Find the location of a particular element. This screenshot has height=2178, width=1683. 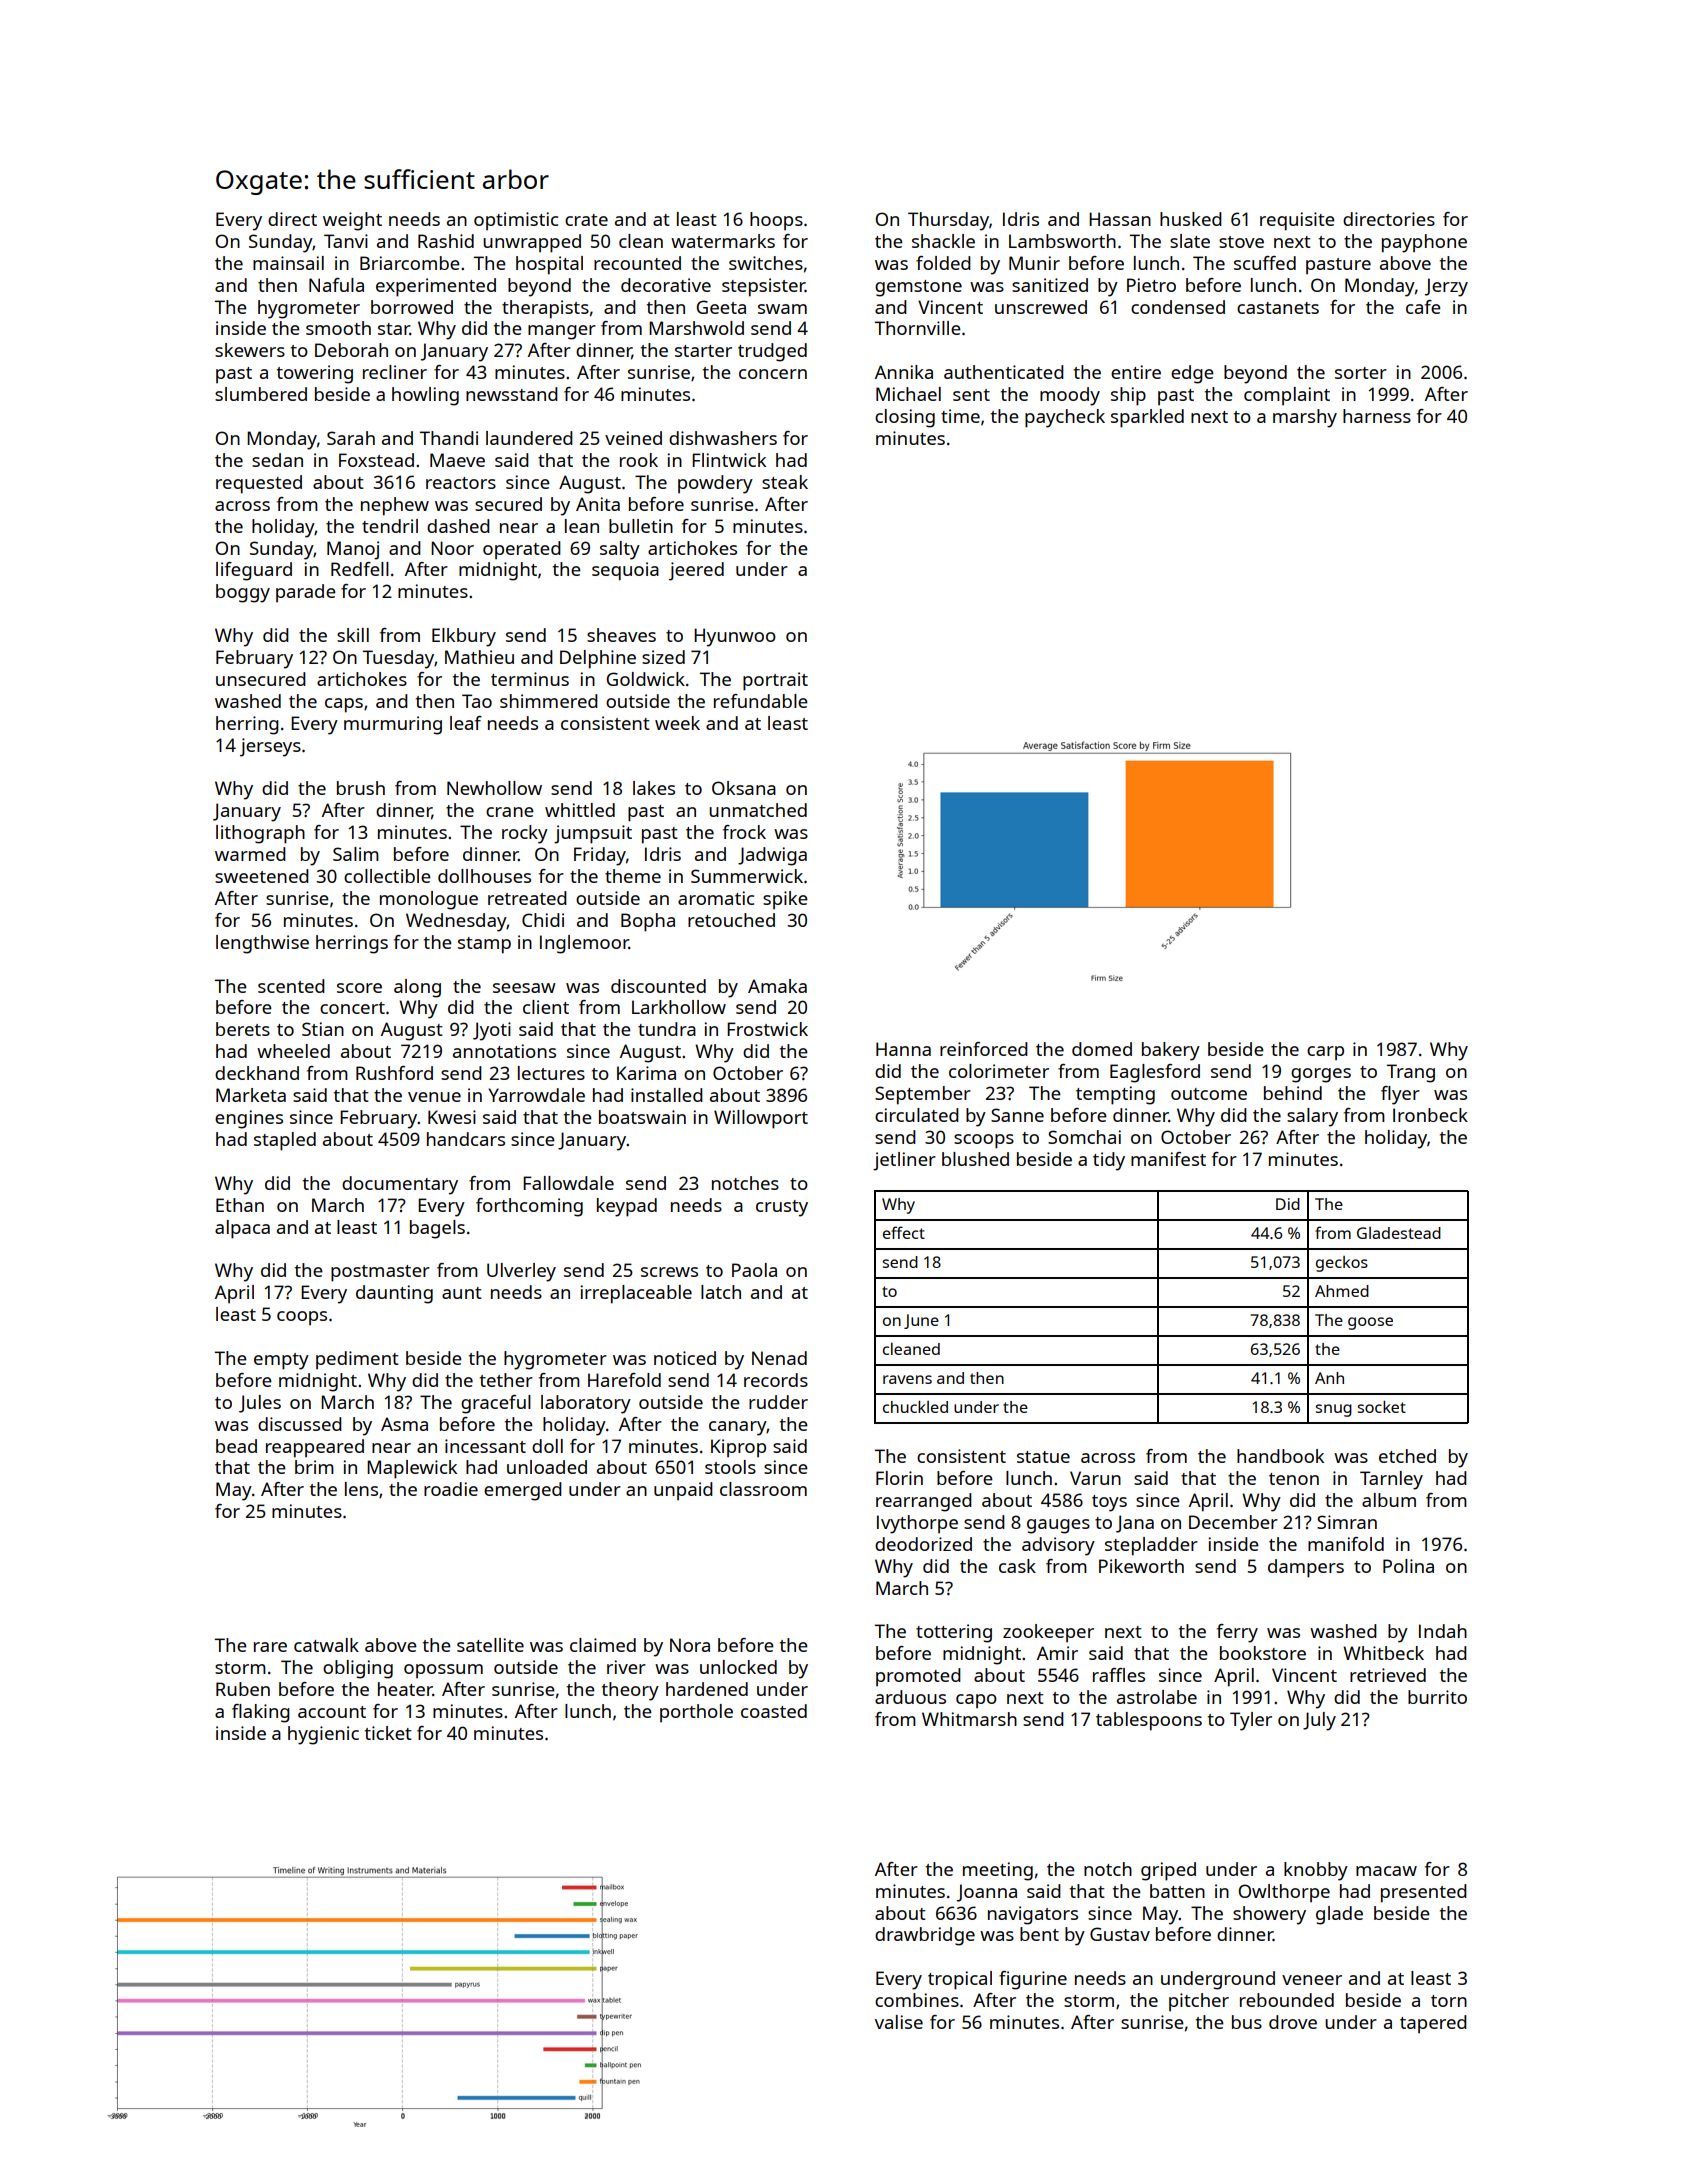

Tyler is located at coordinates (1251, 1721).
